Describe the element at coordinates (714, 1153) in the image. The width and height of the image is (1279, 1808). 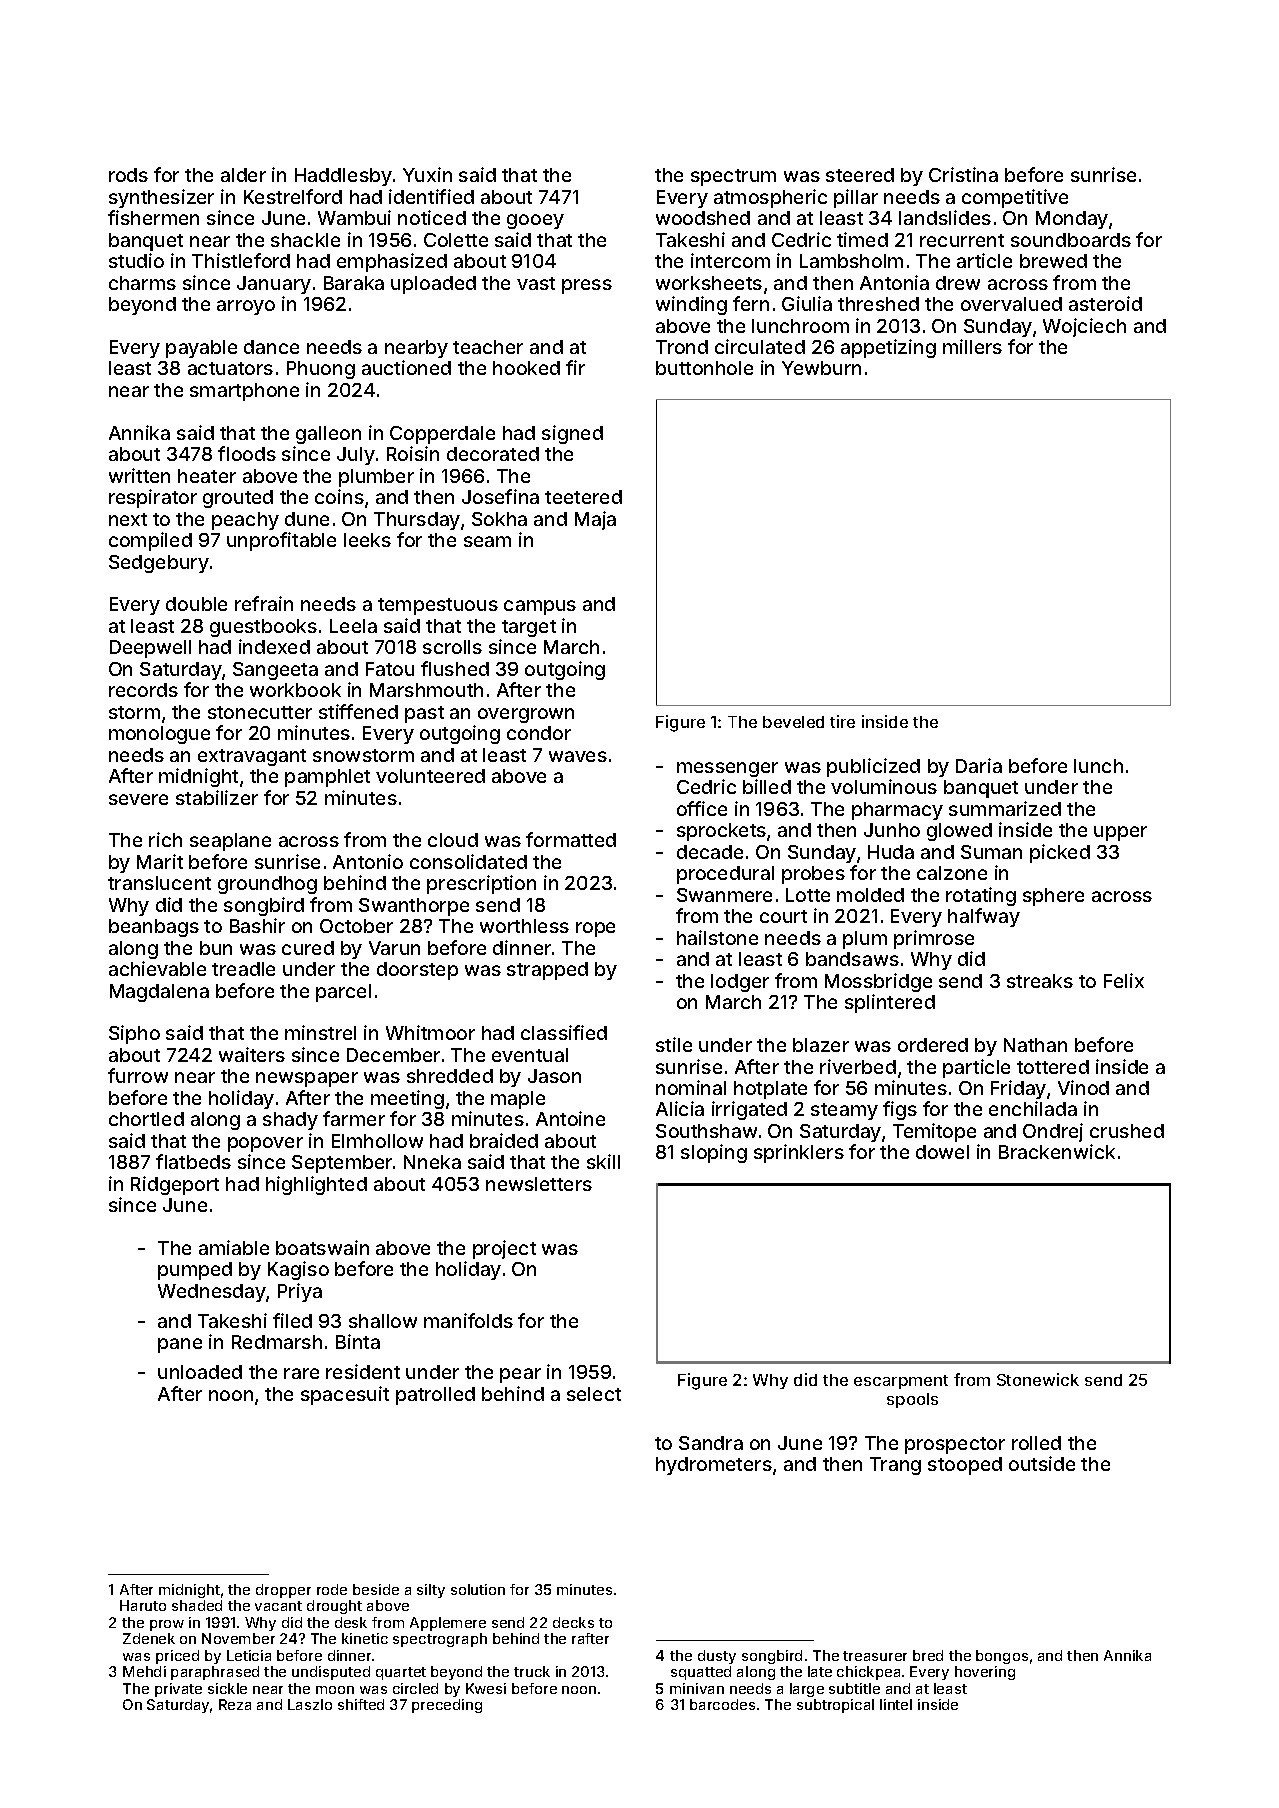
I see `sloping` at that location.
